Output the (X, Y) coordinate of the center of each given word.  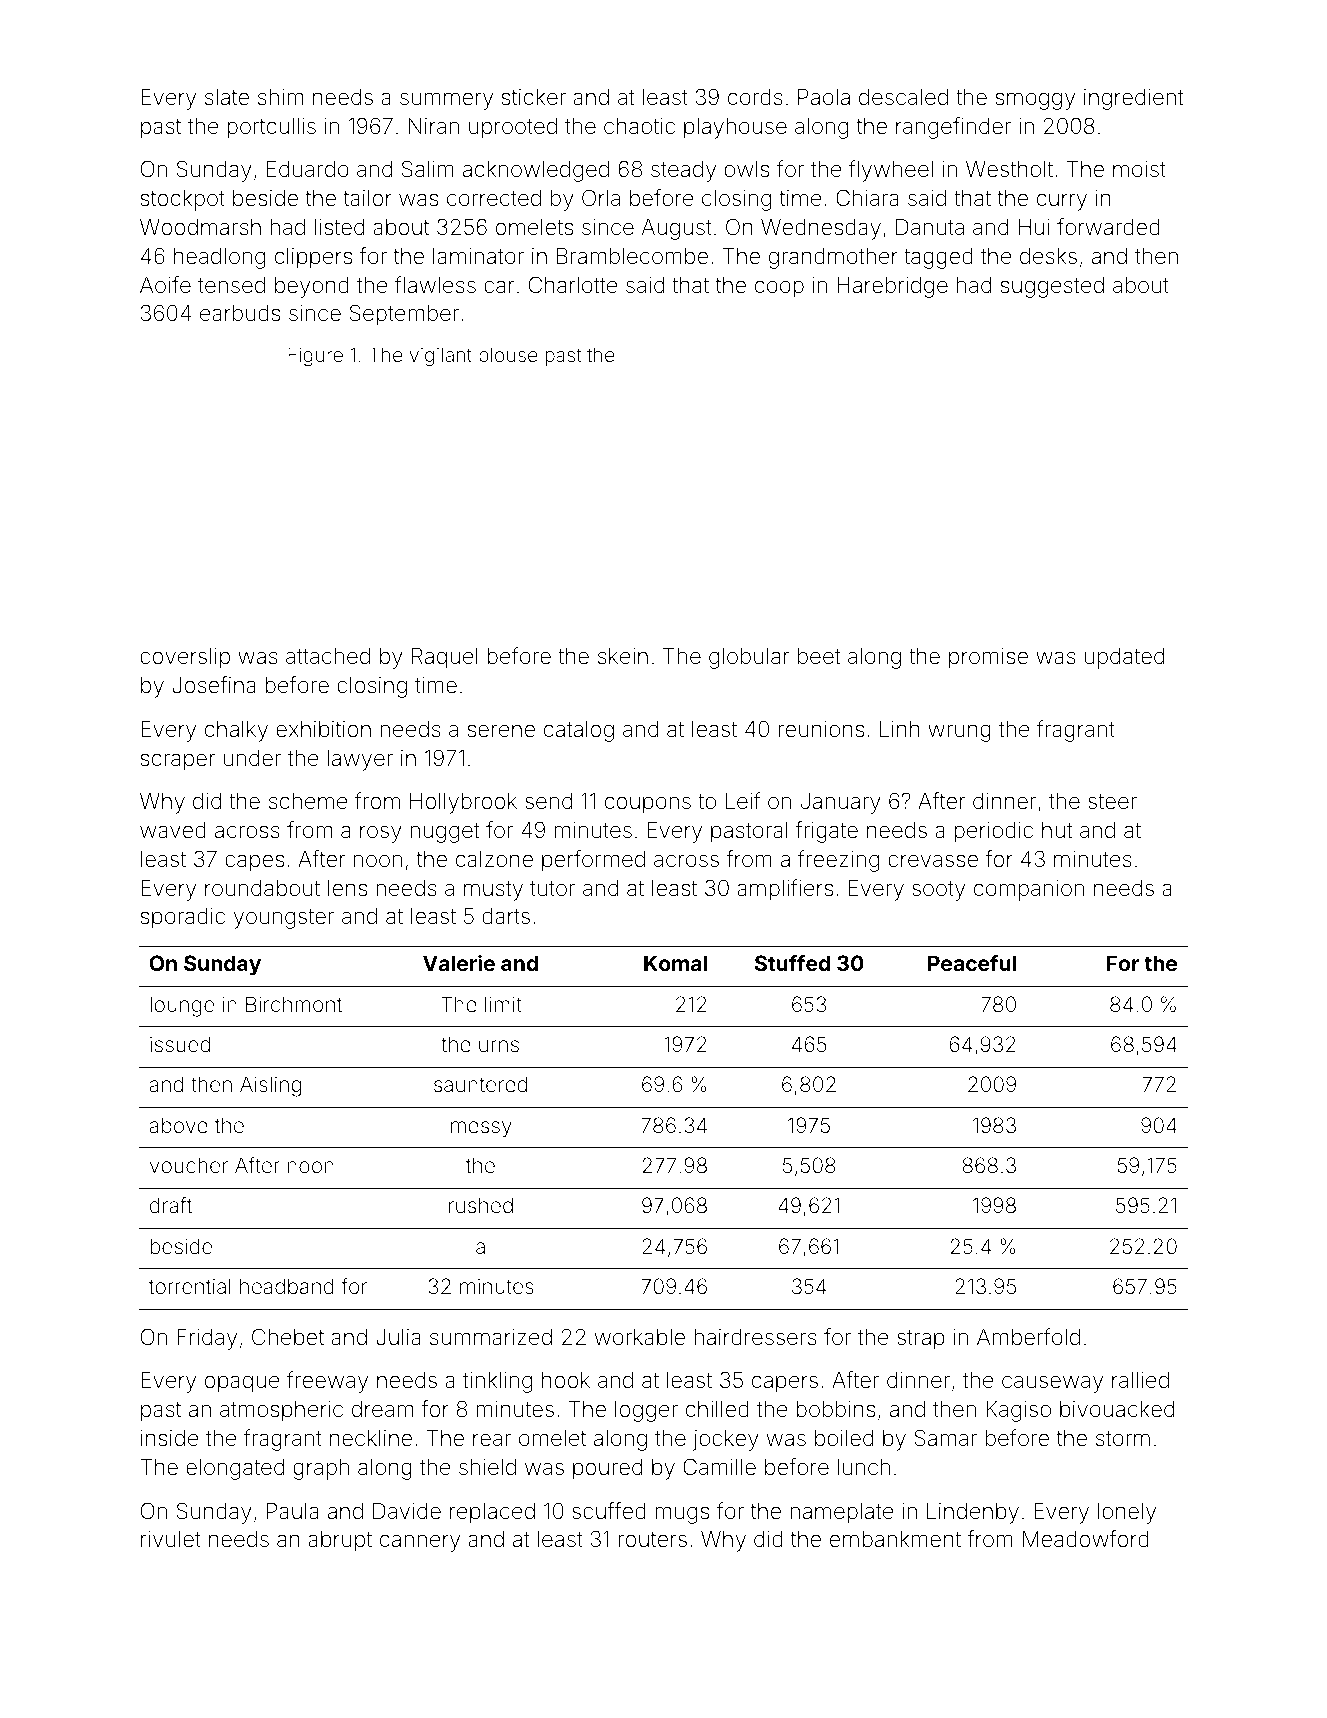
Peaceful (972, 963)
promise (988, 658)
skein (623, 656)
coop (779, 289)
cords (755, 97)
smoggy (1035, 101)
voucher (189, 1165)
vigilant (441, 357)
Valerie (459, 963)
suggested (1052, 287)
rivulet (171, 1539)
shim (280, 97)
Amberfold (1028, 1336)
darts (506, 916)
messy (481, 1129)
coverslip (185, 658)
